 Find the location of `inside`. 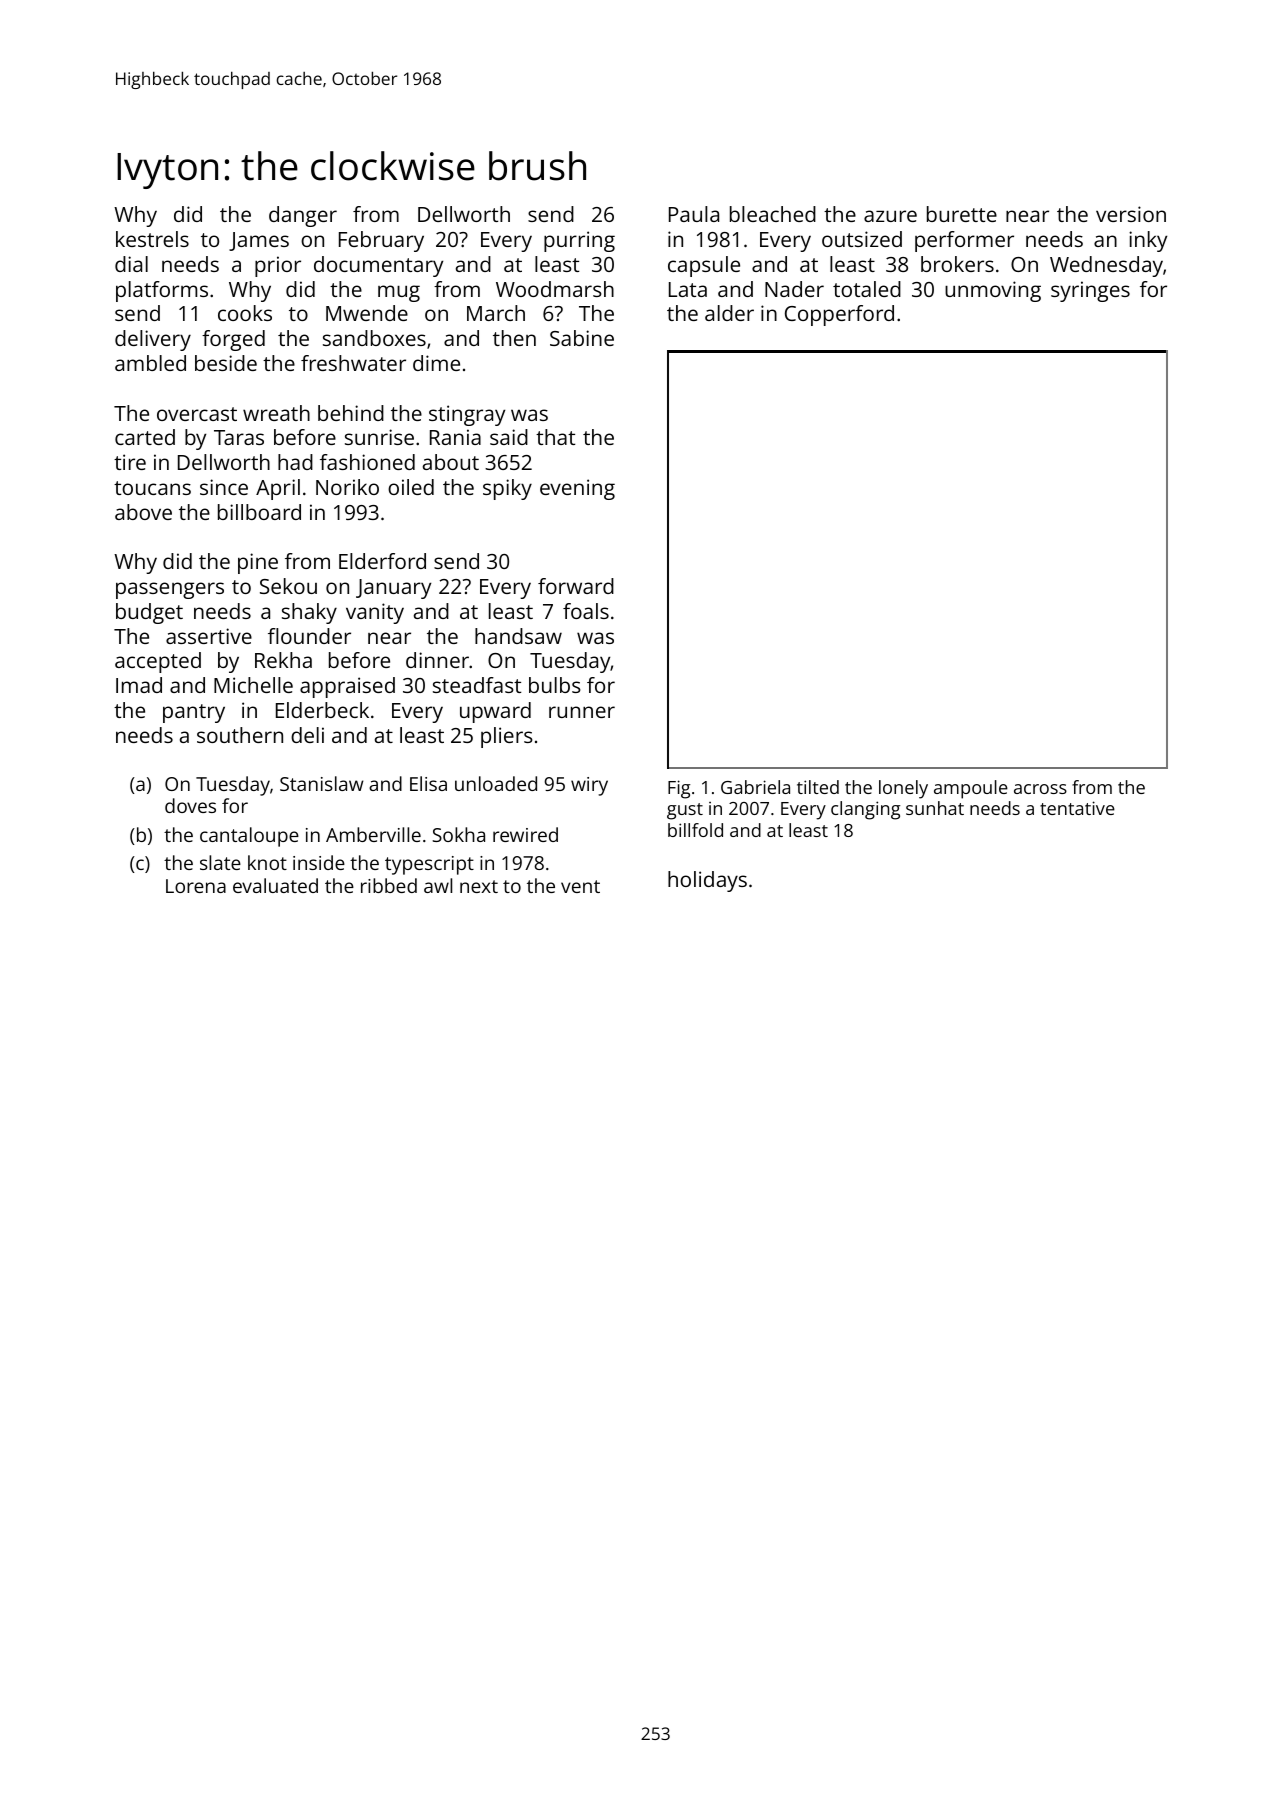

inside is located at coordinates (319, 862).
